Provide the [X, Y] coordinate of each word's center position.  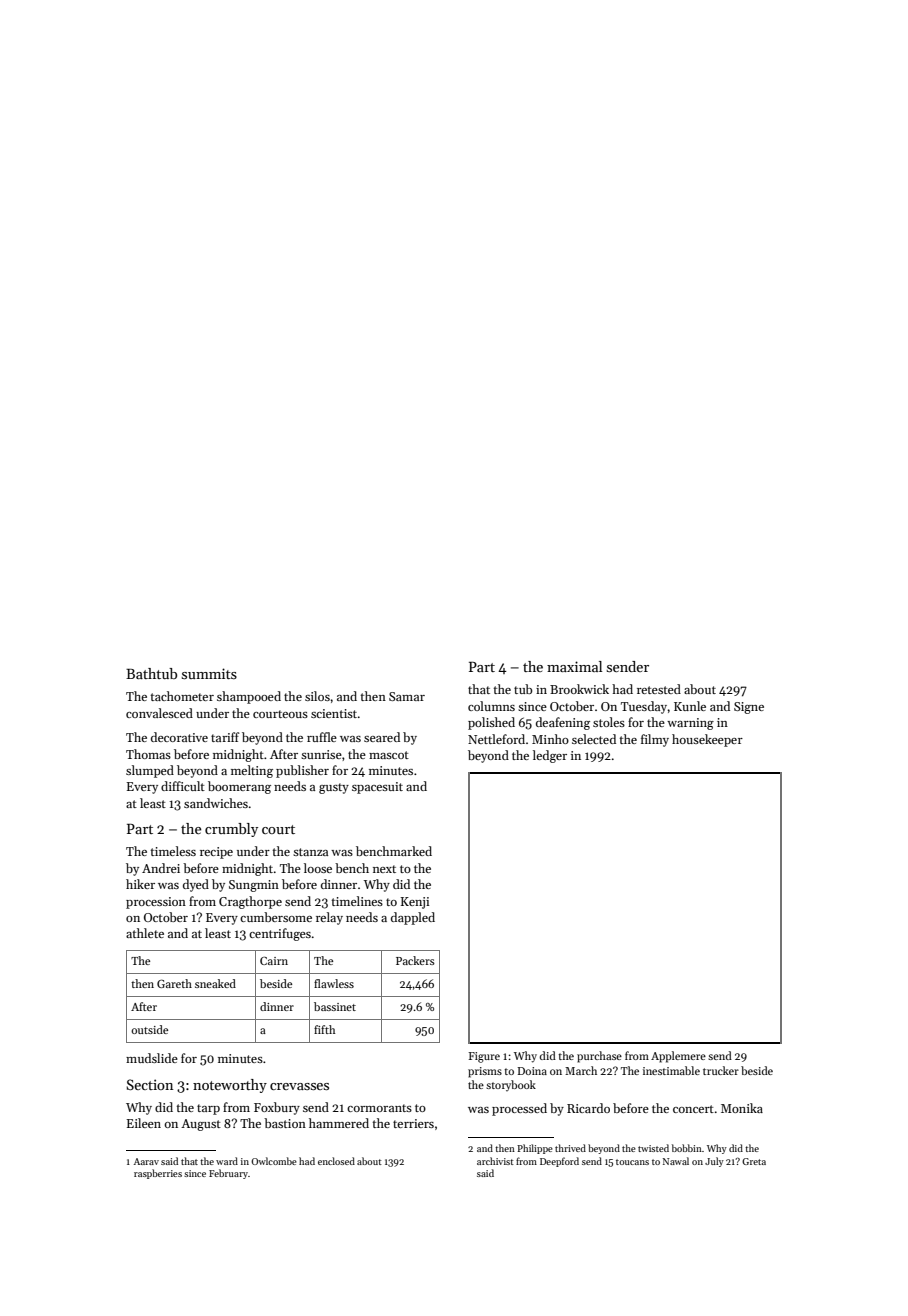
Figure [484, 1057]
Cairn [274, 960]
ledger [550, 756]
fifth [324, 1029]
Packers [415, 960]
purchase [599, 1057]
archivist [495, 1161]
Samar [407, 696]
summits [209, 673]
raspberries [158, 1174]
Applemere [678, 1057]
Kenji [414, 903]
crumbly [231, 830]
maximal [574, 666]
